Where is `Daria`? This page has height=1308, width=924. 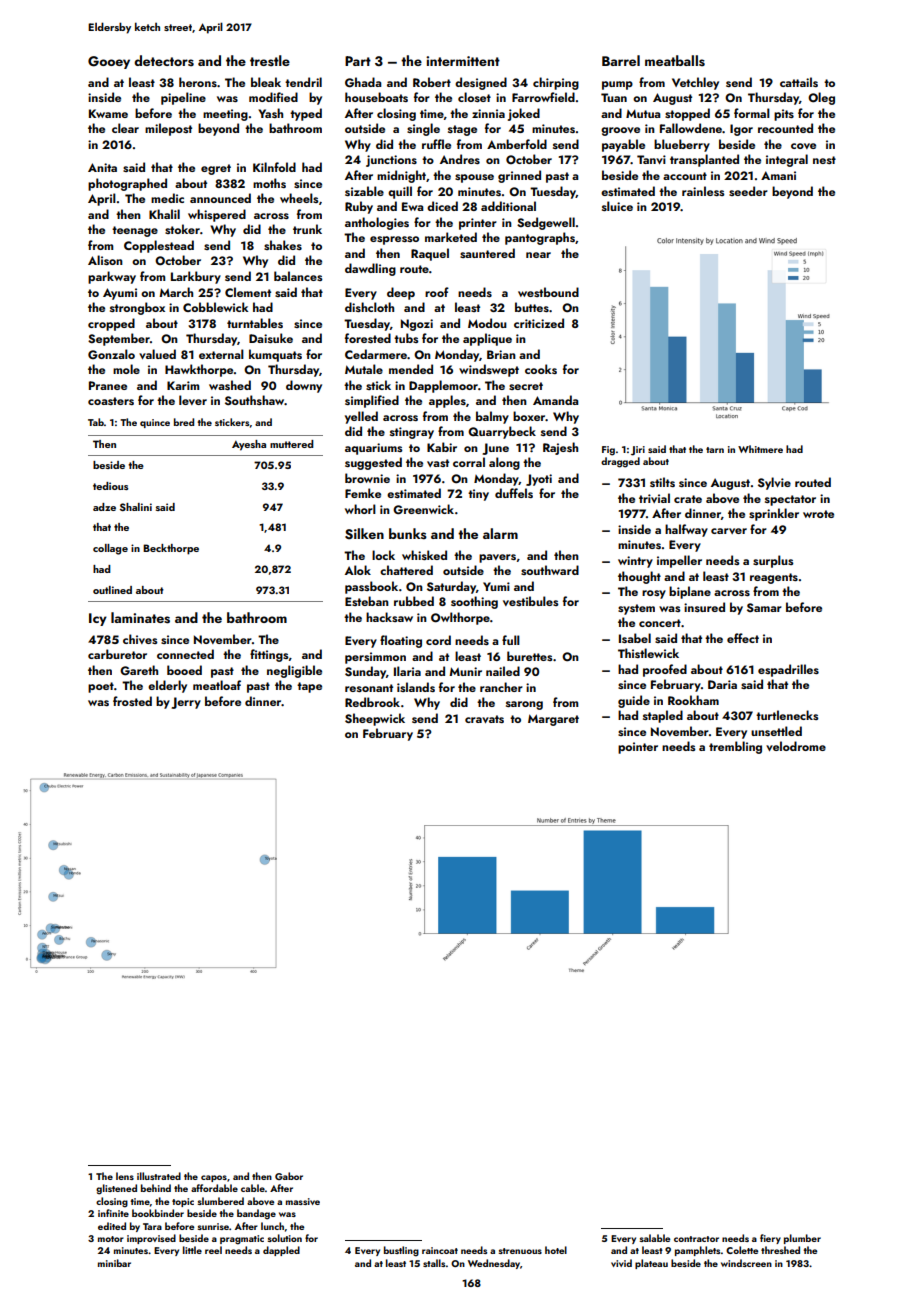 Daria is located at coordinates (722, 684).
